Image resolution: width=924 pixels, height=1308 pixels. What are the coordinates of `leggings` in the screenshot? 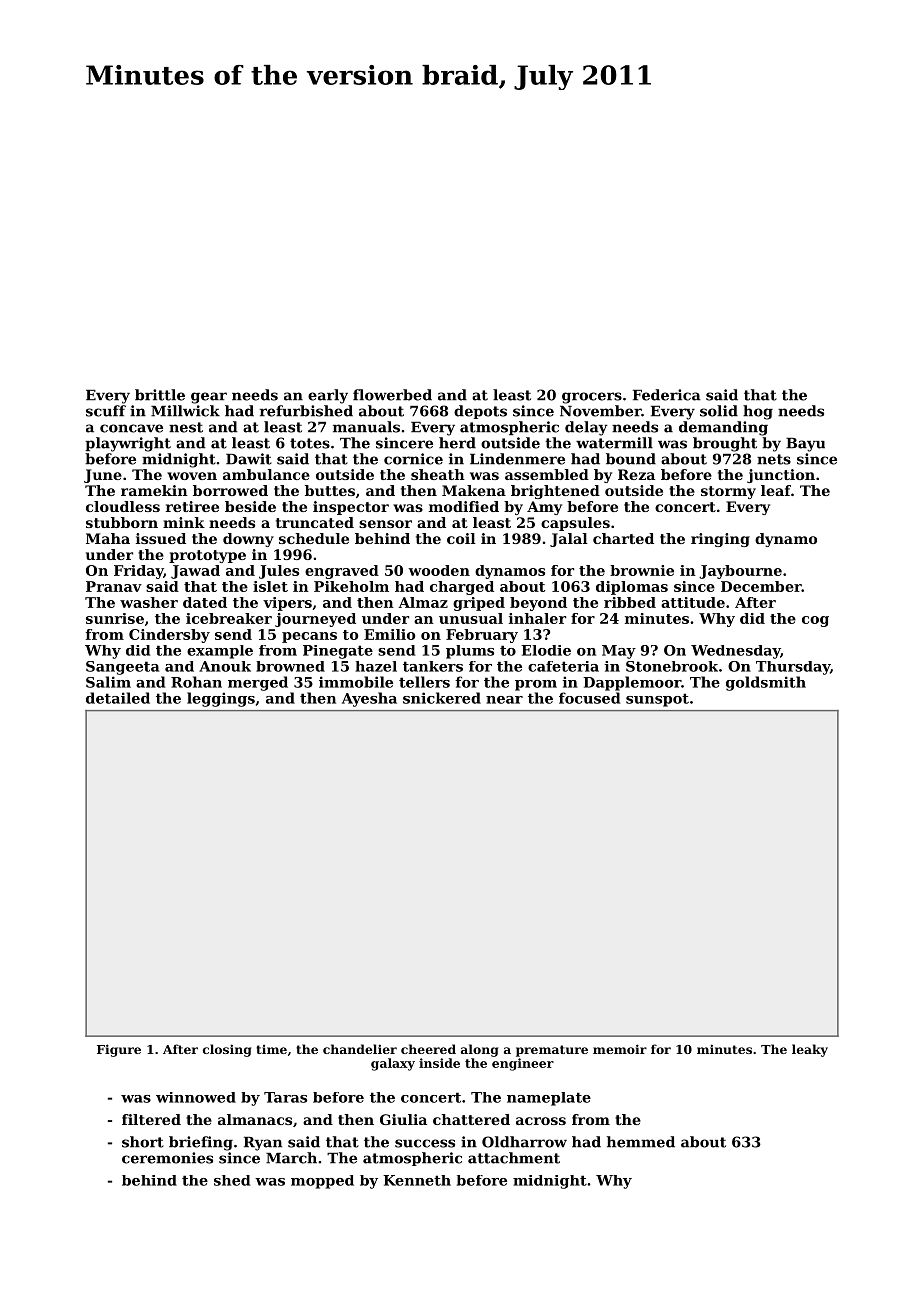 It's located at (221, 699).
